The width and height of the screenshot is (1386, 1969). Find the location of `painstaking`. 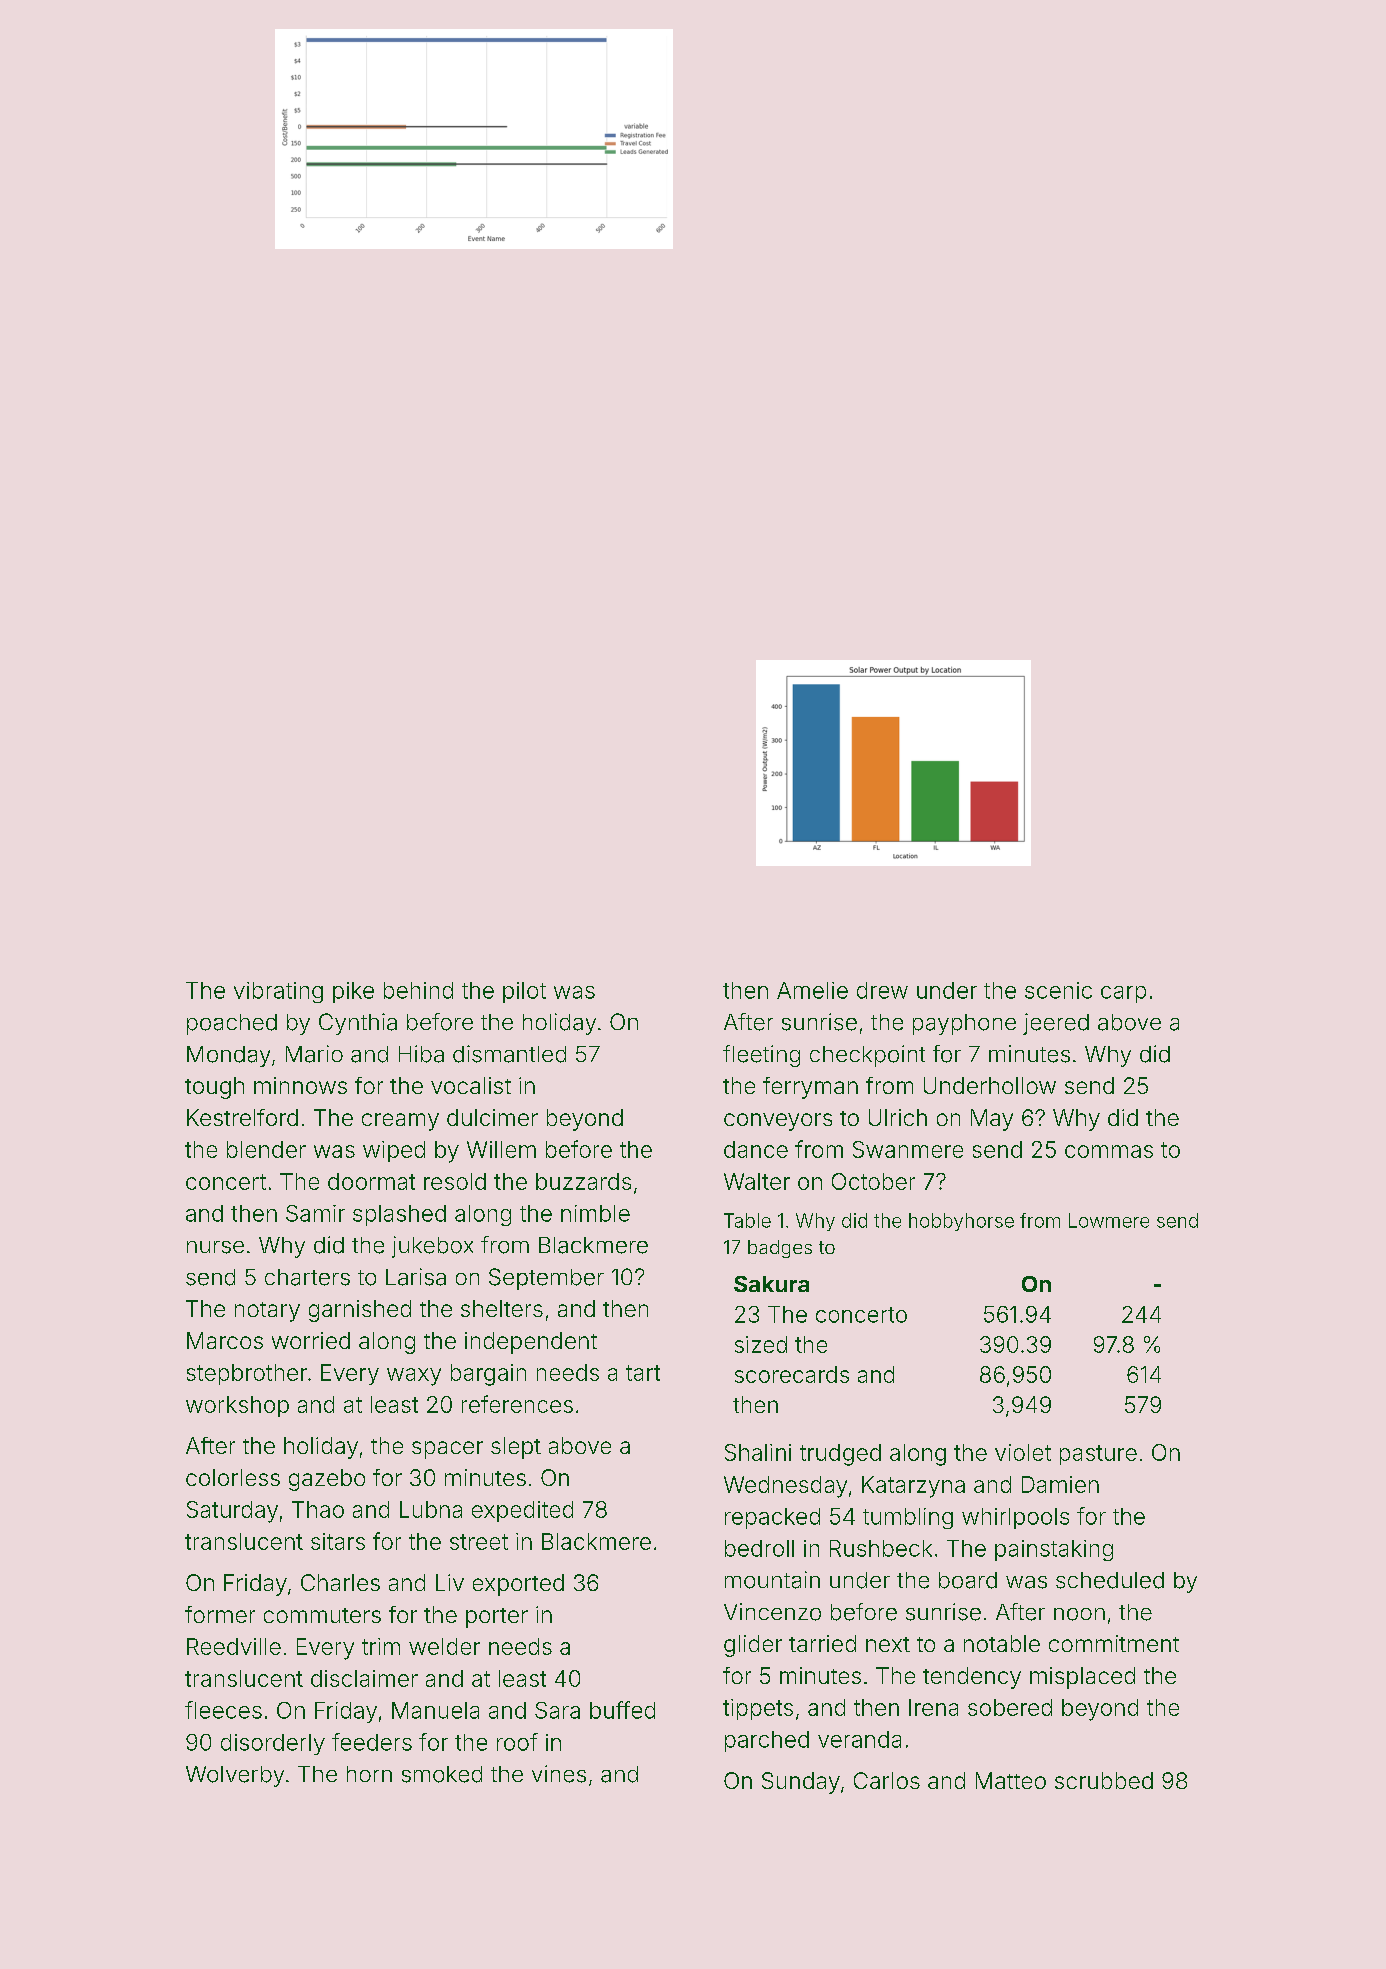

painstaking is located at coordinates (1054, 1550).
